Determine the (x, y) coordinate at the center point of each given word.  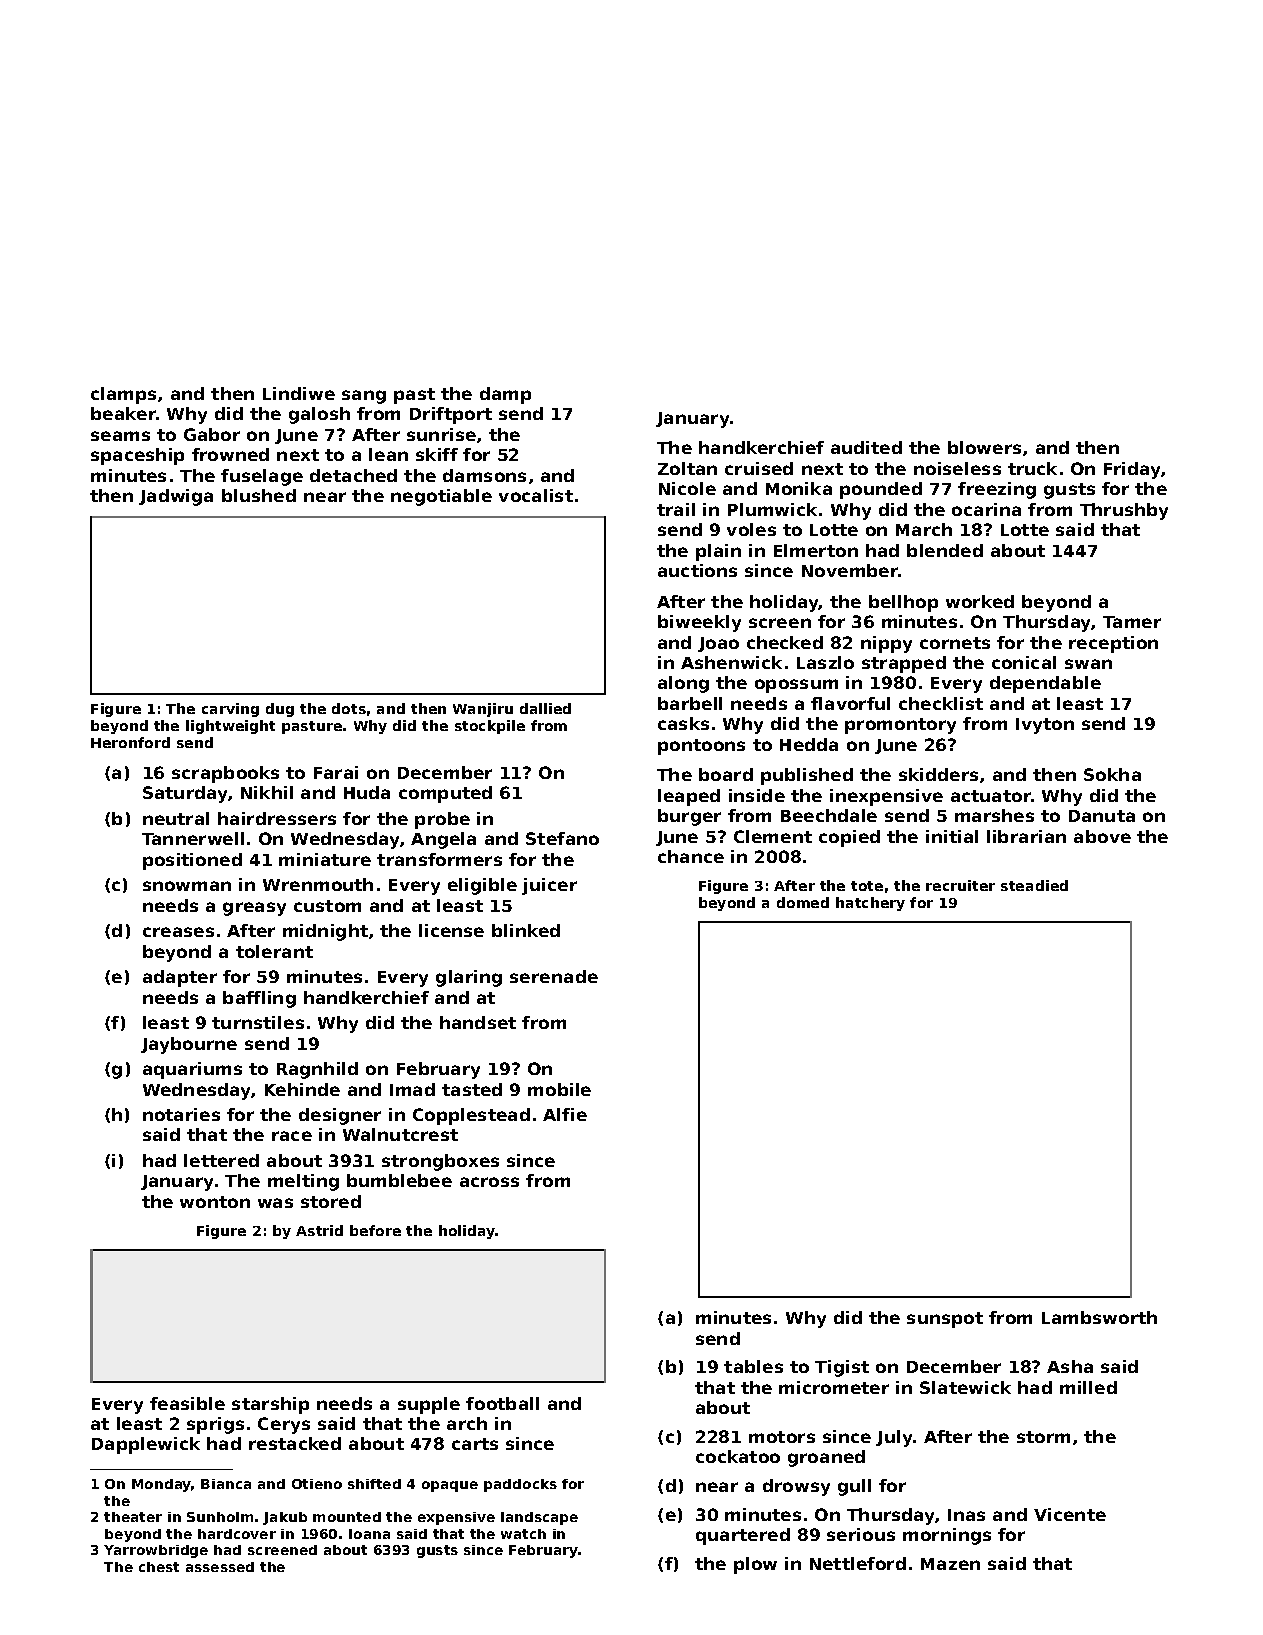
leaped (689, 797)
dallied (545, 708)
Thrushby (1124, 511)
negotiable (441, 497)
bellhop (903, 603)
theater (133, 1517)
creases (178, 932)
